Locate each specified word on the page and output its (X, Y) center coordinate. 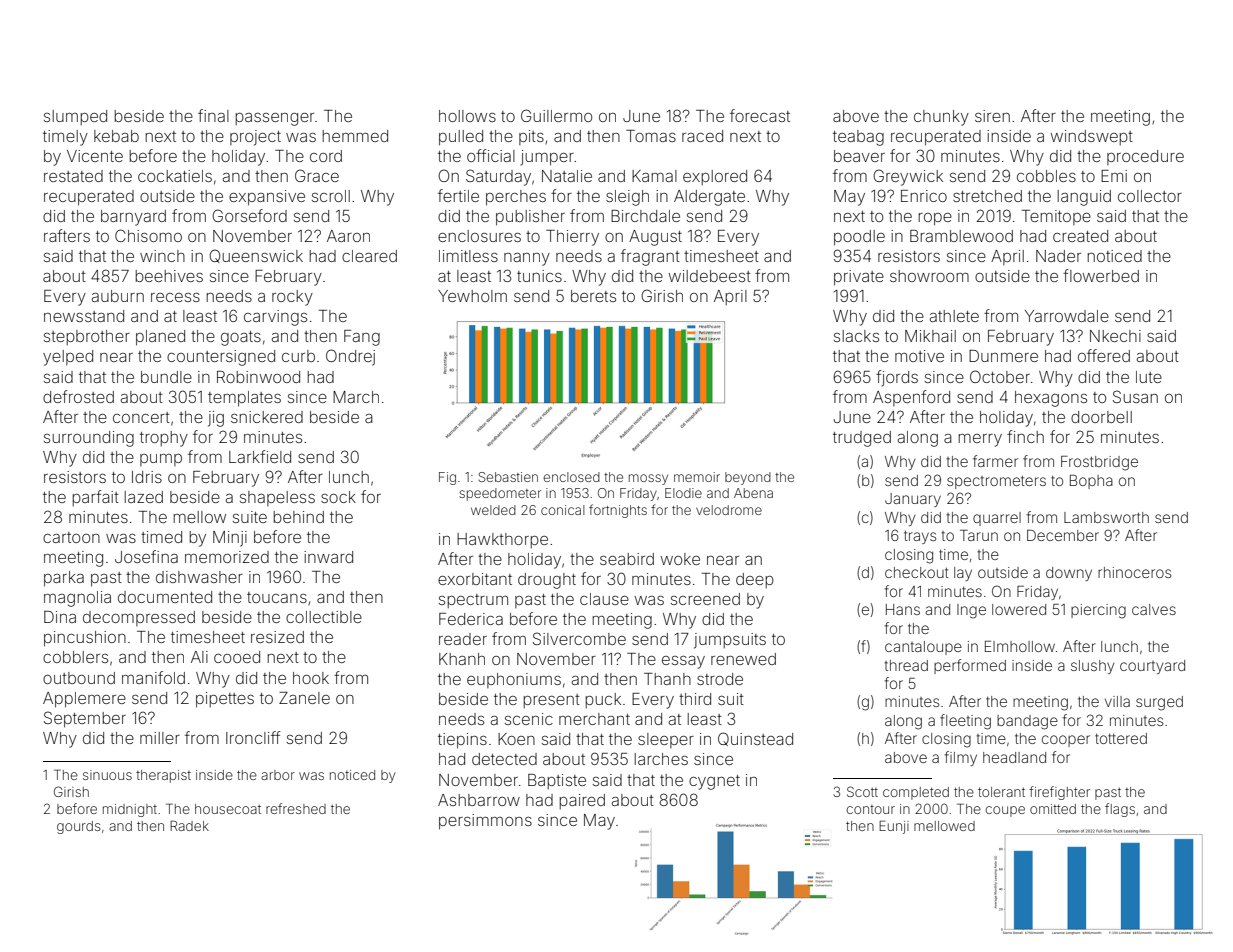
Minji (230, 539)
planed (160, 338)
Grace (317, 175)
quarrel (997, 519)
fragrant (650, 257)
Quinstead (755, 739)
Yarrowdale (1067, 316)
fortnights (618, 511)
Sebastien (508, 477)
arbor (278, 775)
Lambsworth (1106, 517)
